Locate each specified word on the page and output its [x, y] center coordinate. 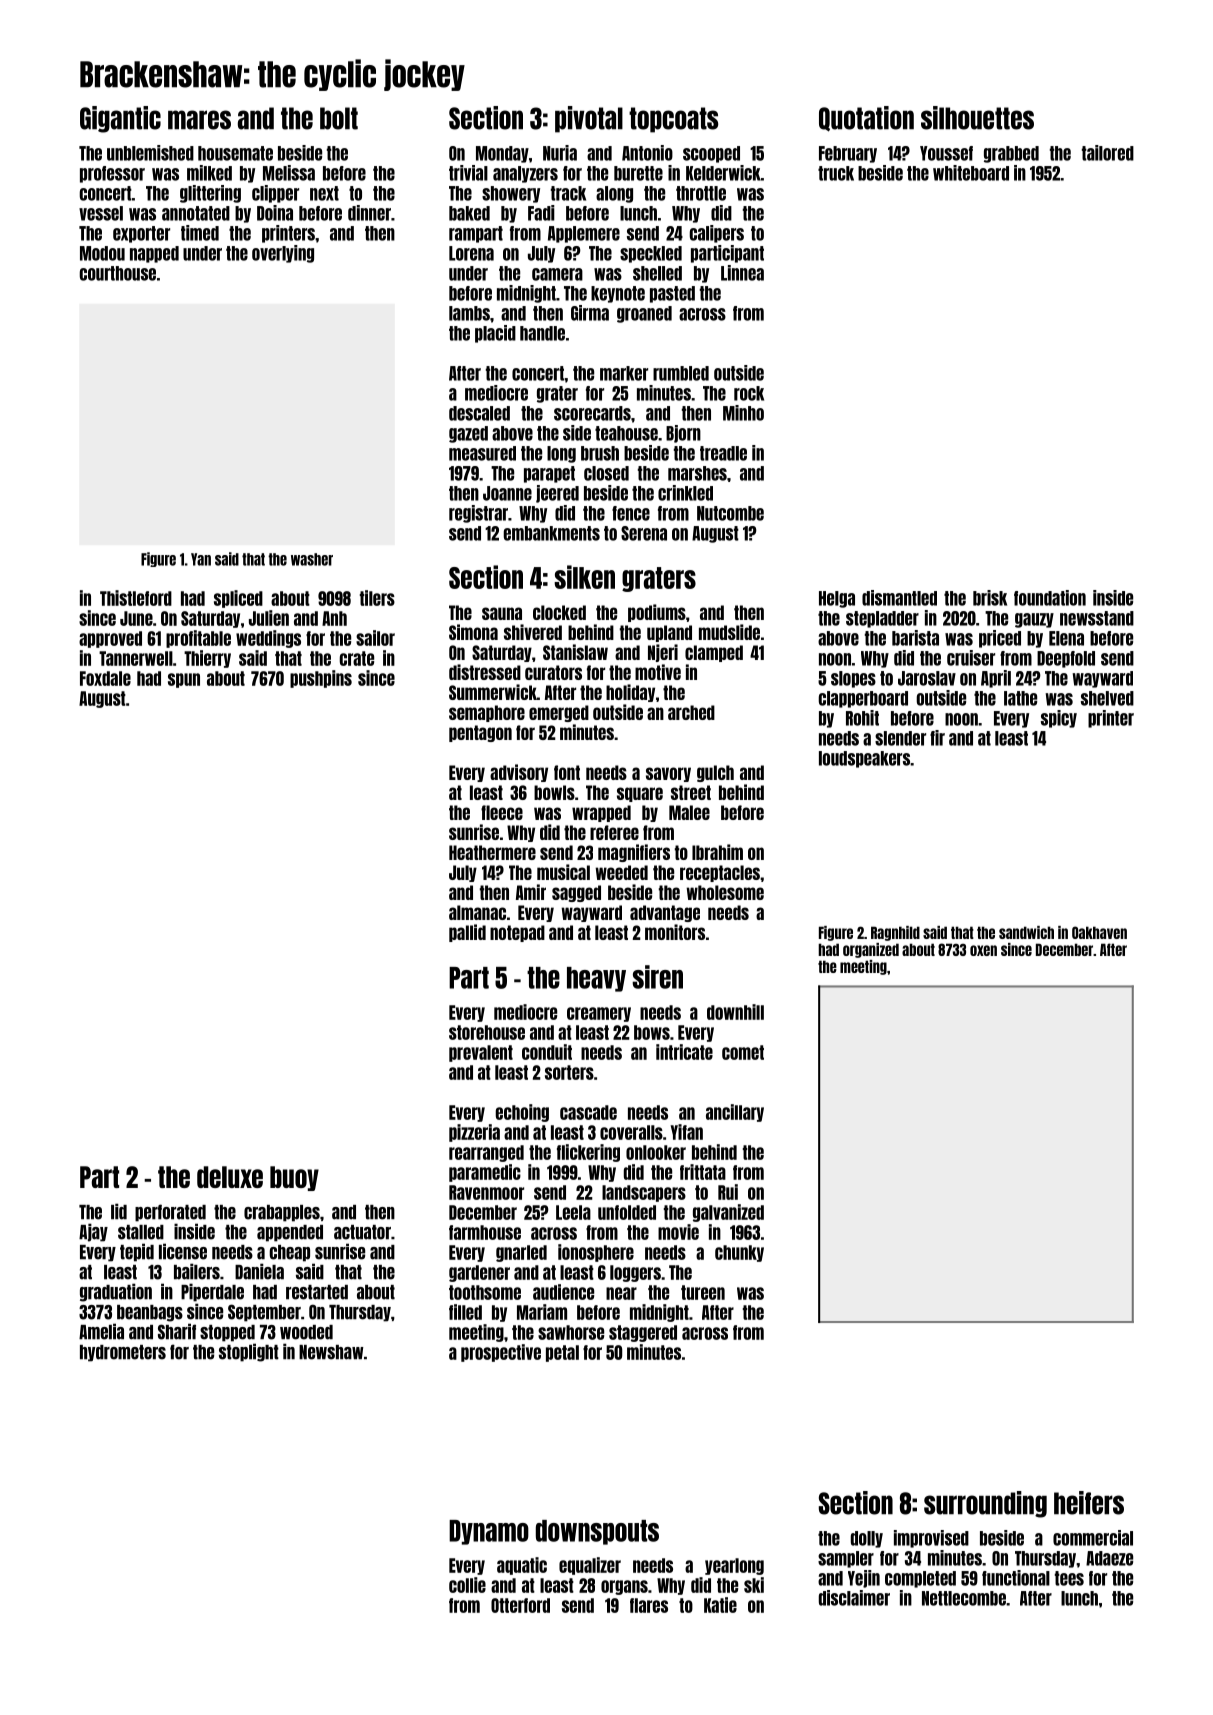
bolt [339, 118]
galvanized [728, 1213]
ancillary [735, 1113]
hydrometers [123, 1353]
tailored [1108, 153]
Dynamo [489, 1532]
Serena [644, 533]
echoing [522, 1113]
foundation [1050, 598]
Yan [201, 559]
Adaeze [1109, 1558]
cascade [588, 1112]
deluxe [230, 1177]
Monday [502, 154]
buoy [294, 1178]
